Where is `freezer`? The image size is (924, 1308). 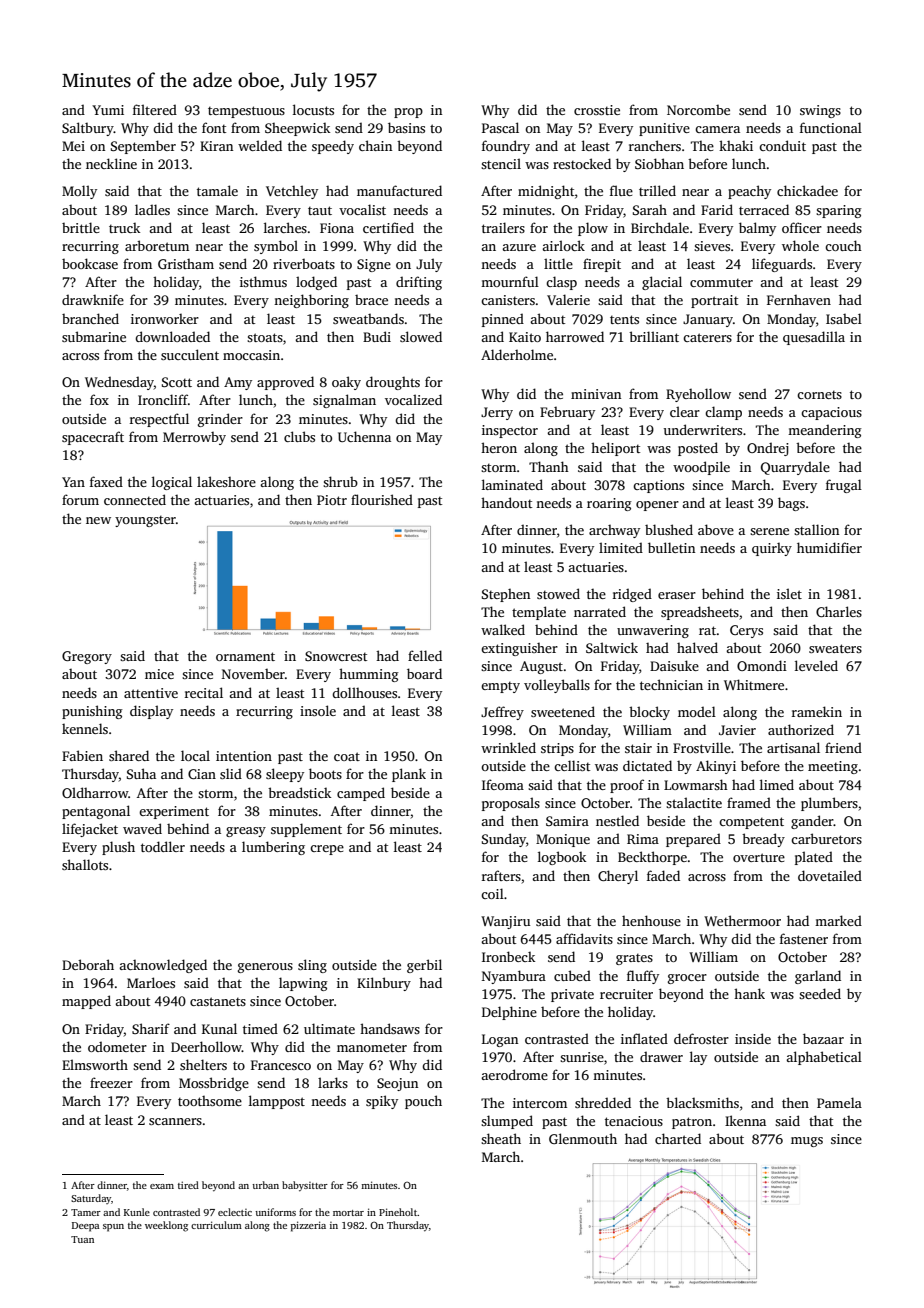 freezer is located at coordinates (111, 1082).
